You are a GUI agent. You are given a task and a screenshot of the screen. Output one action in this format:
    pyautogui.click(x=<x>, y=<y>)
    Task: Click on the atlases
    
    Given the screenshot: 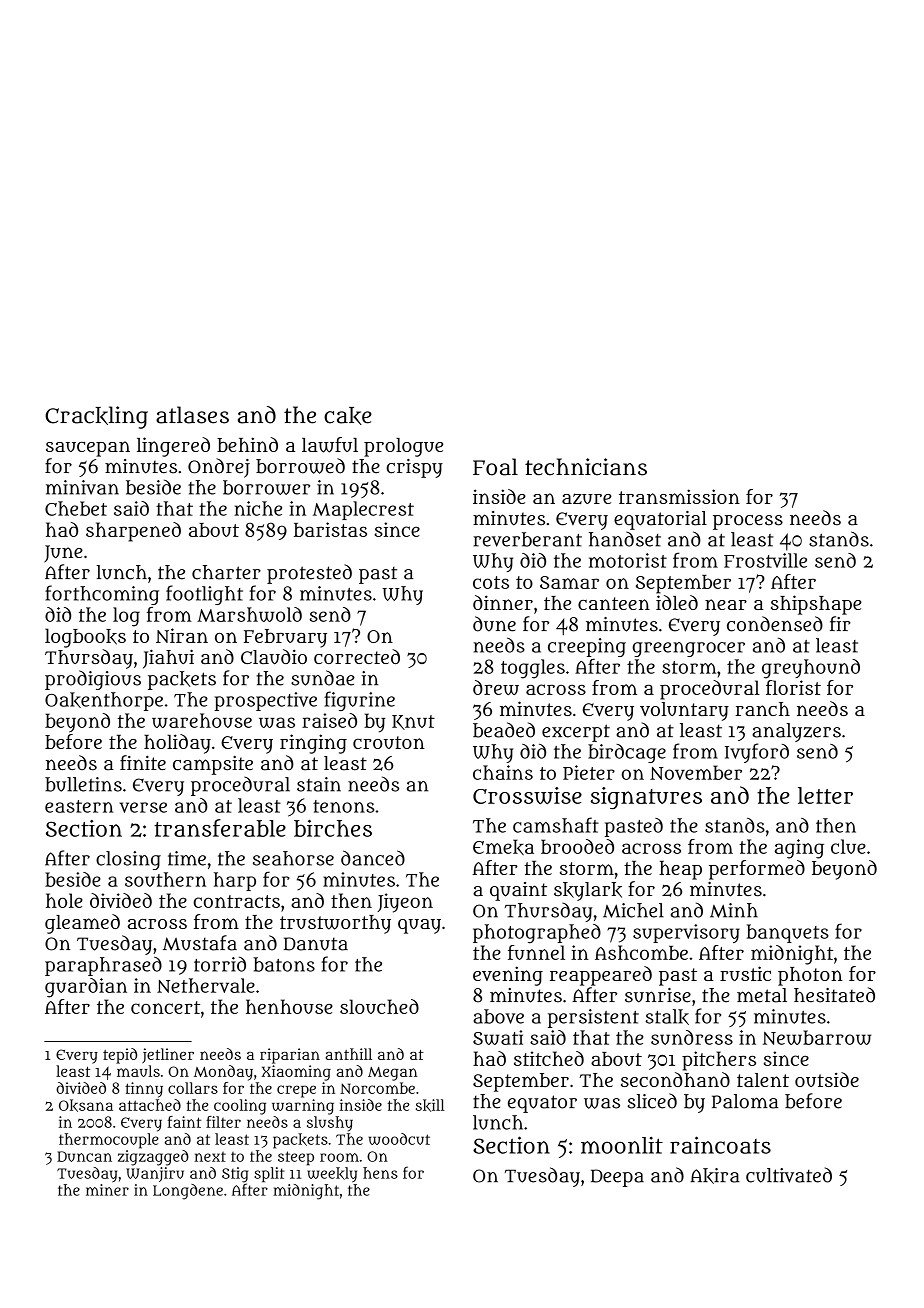 What is the action you would take?
    pyautogui.click(x=192, y=415)
